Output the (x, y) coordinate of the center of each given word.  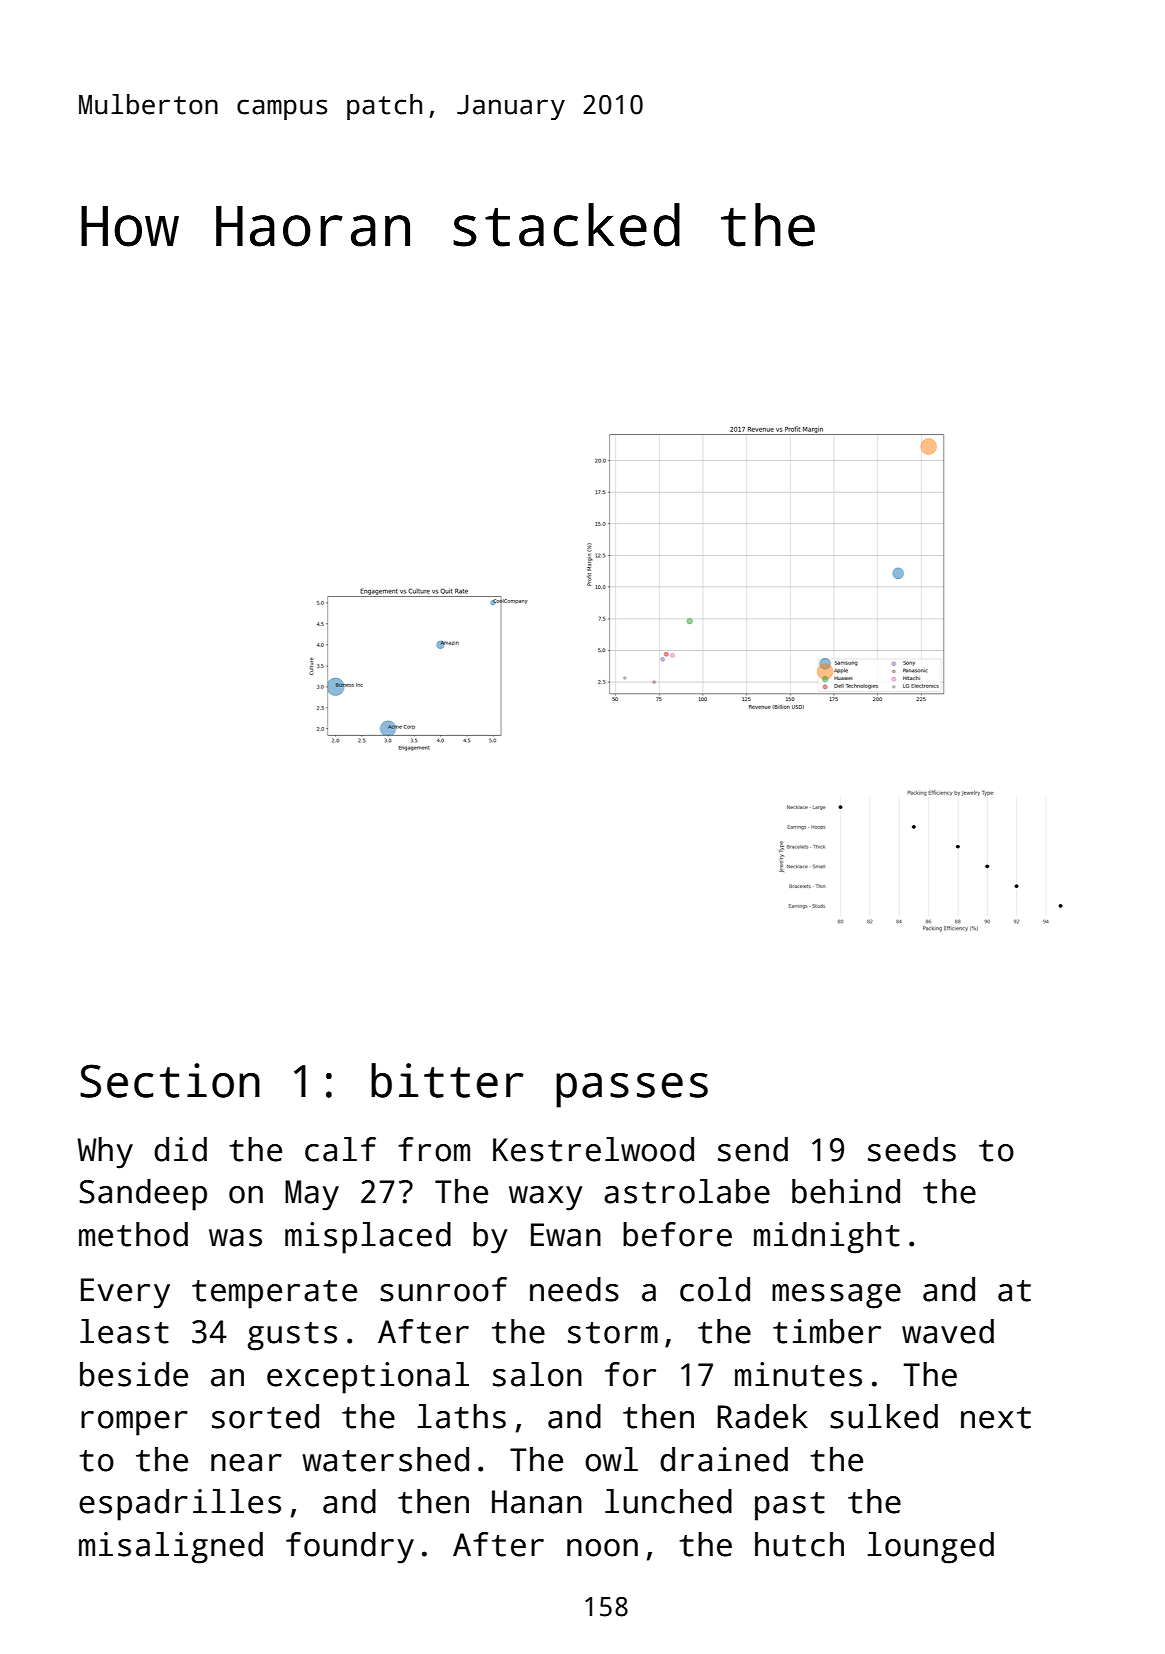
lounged (931, 1548)
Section (170, 1080)
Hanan (537, 1502)
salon (537, 1374)
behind (846, 1191)
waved (948, 1331)
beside (134, 1374)
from (434, 1149)
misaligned (171, 1548)
